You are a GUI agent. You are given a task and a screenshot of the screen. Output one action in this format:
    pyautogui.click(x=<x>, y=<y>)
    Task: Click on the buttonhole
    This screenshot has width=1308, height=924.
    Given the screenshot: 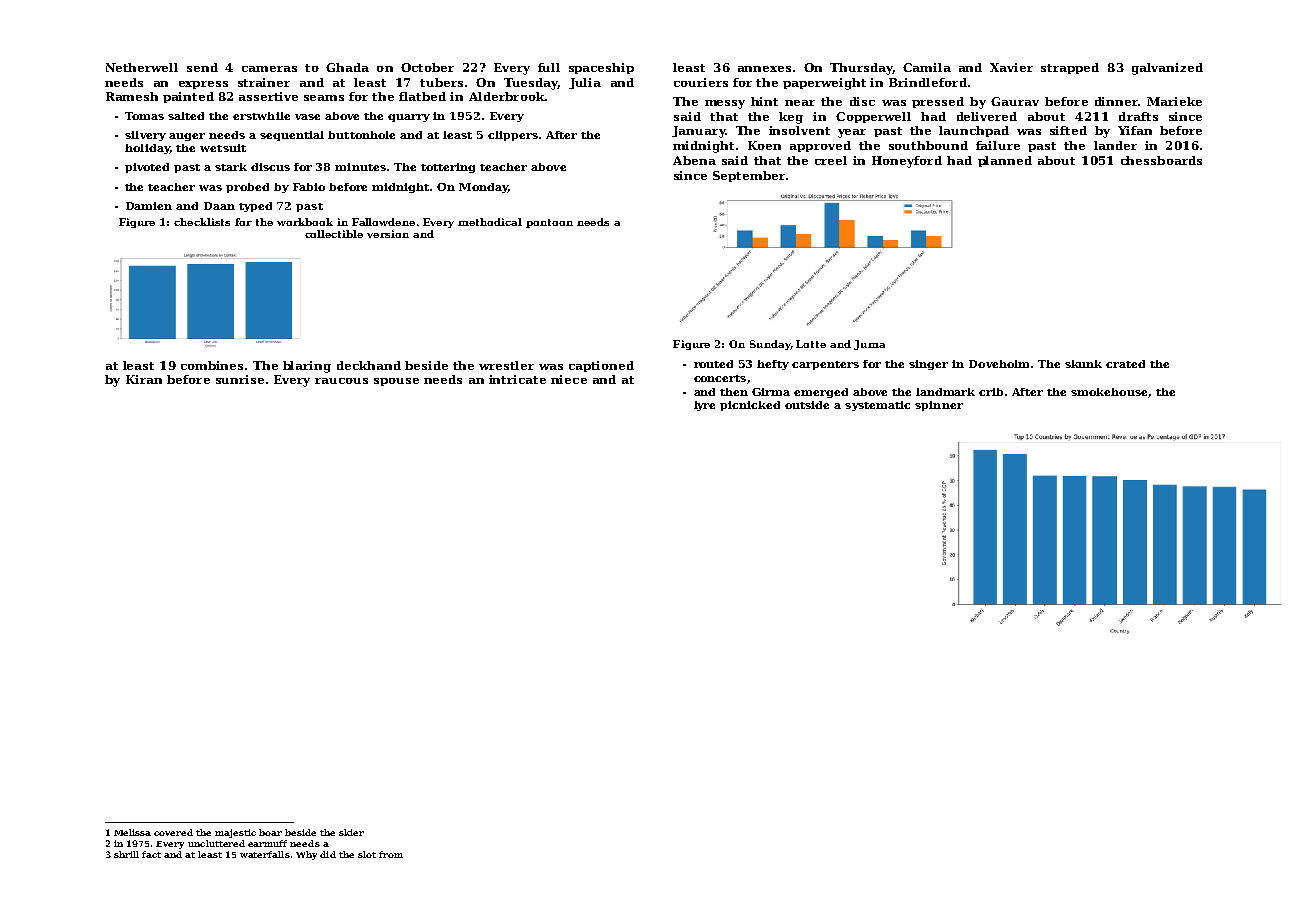 What is the action you would take?
    pyautogui.click(x=361, y=135)
